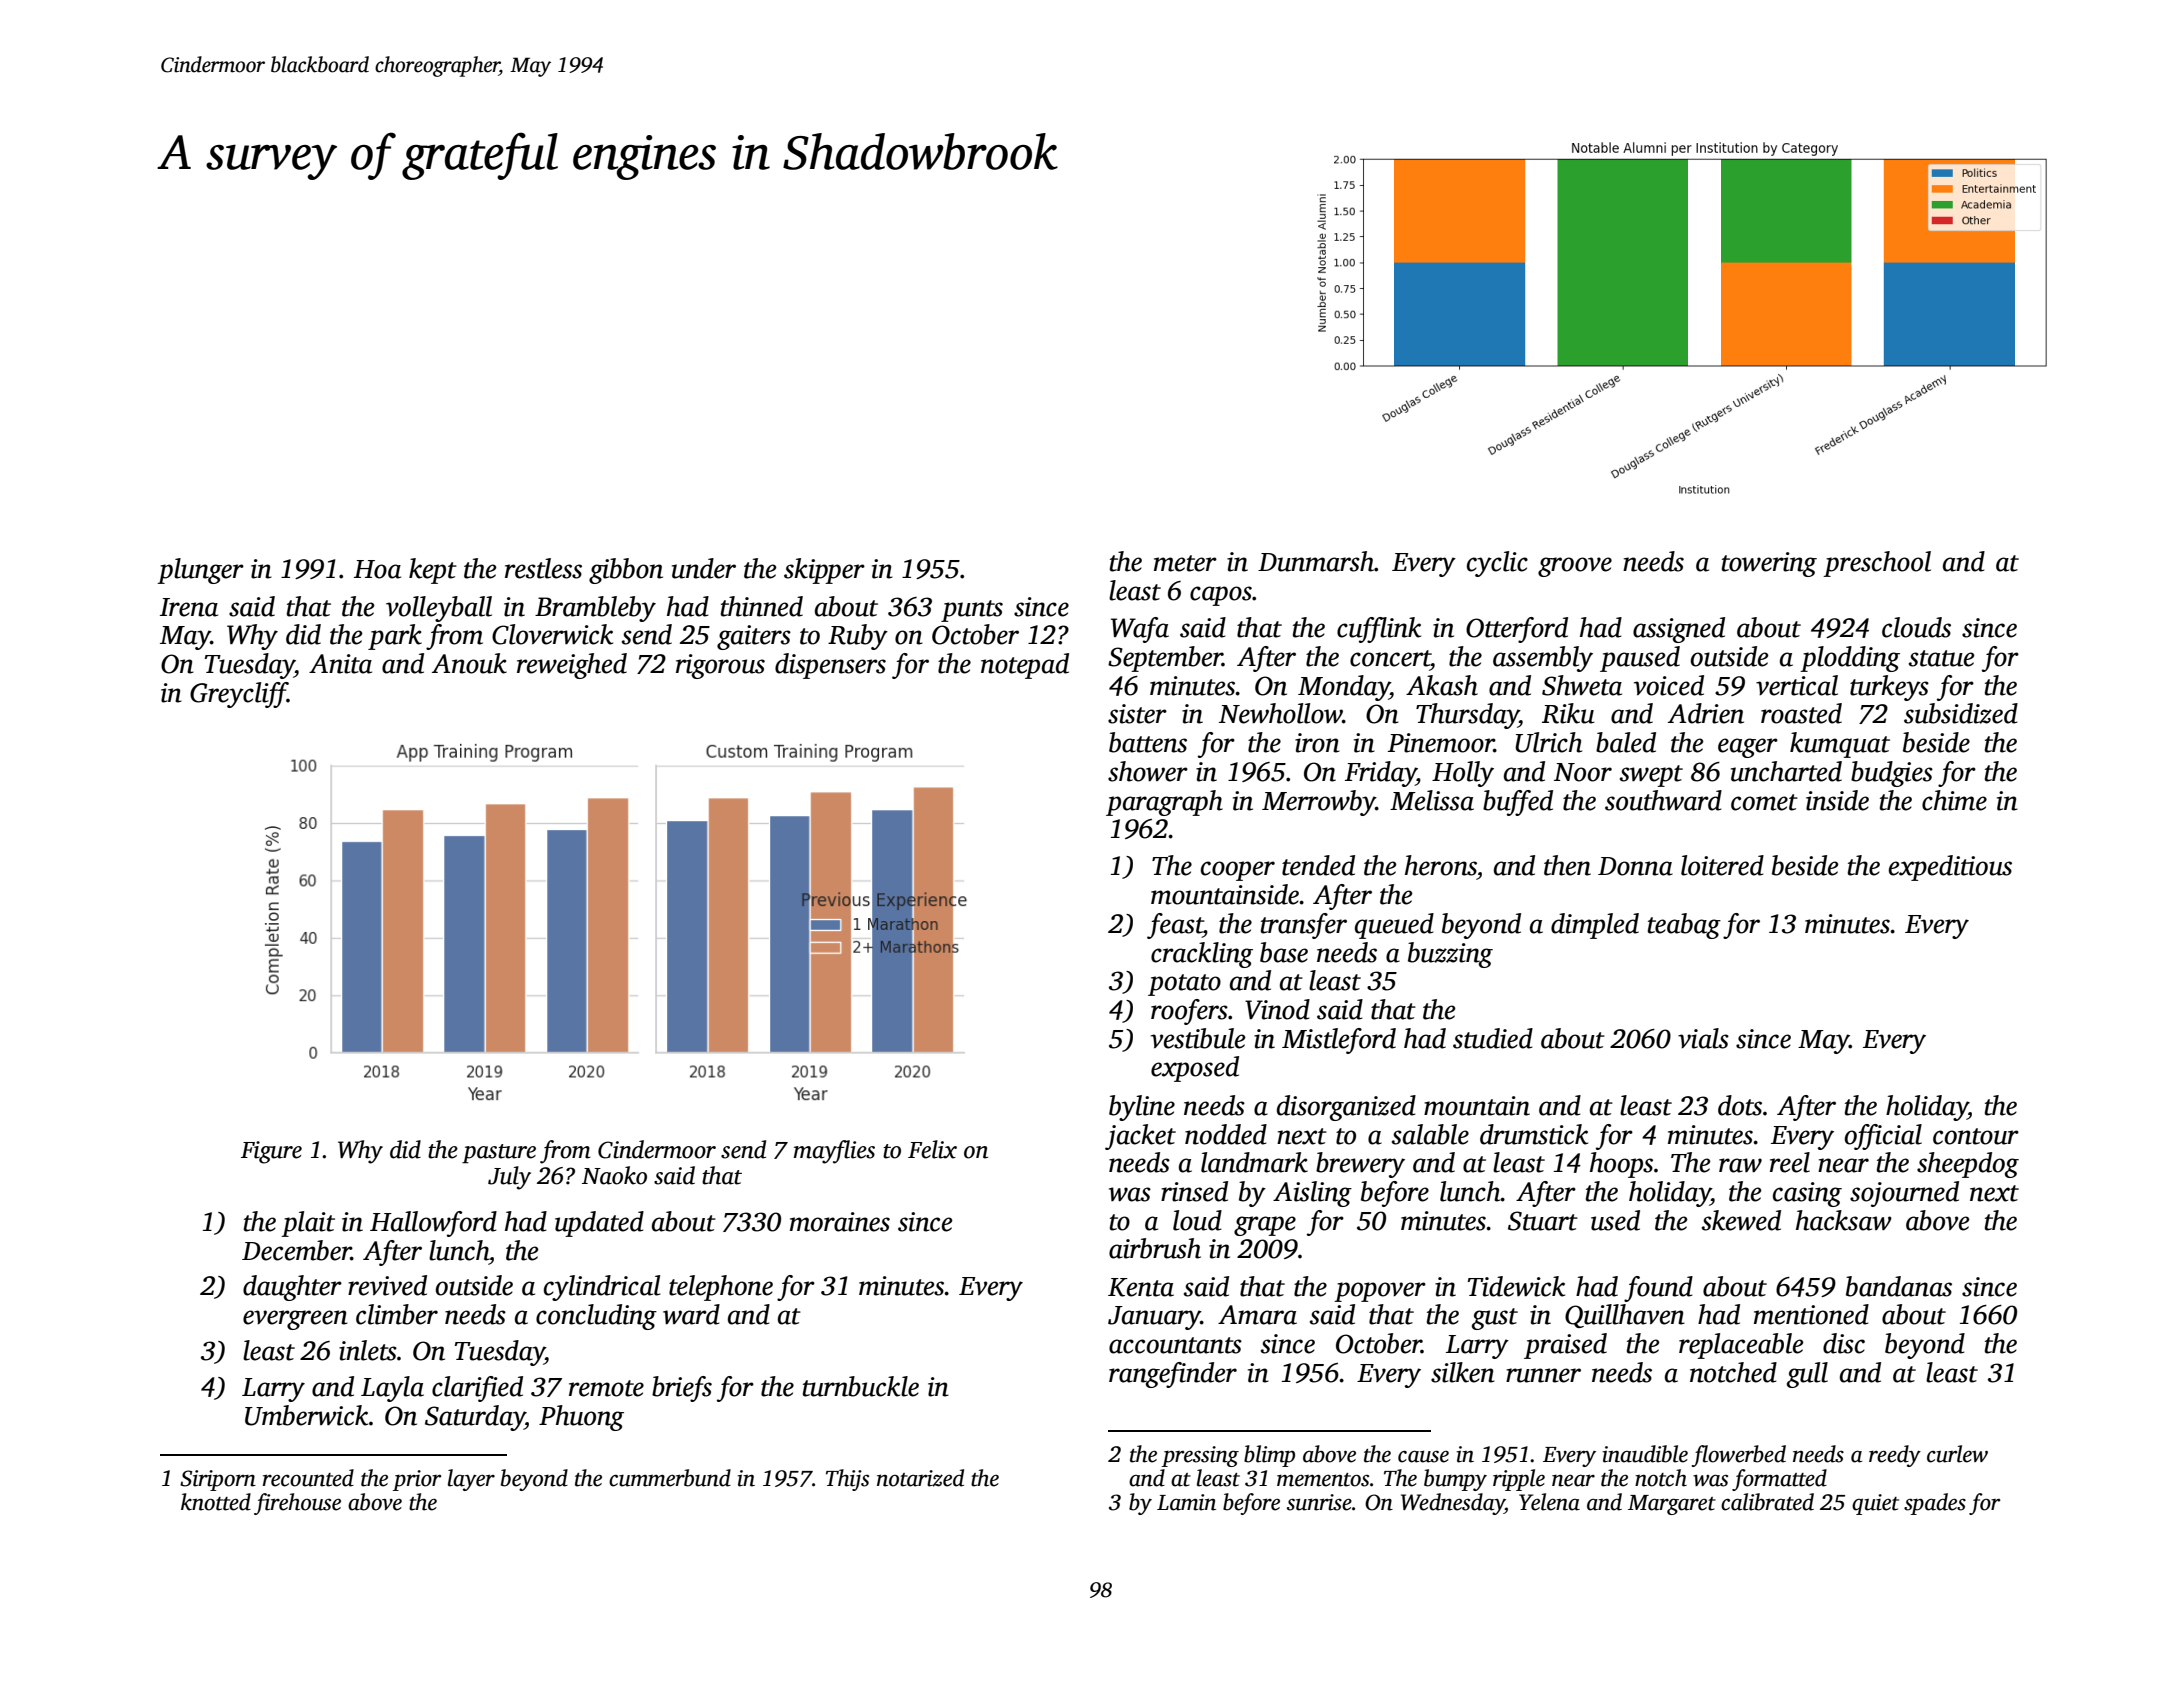 The width and height of the screenshot is (2178, 1683). Describe the element at coordinates (1185, 563) in the screenshot. I see `meter` at that location.
